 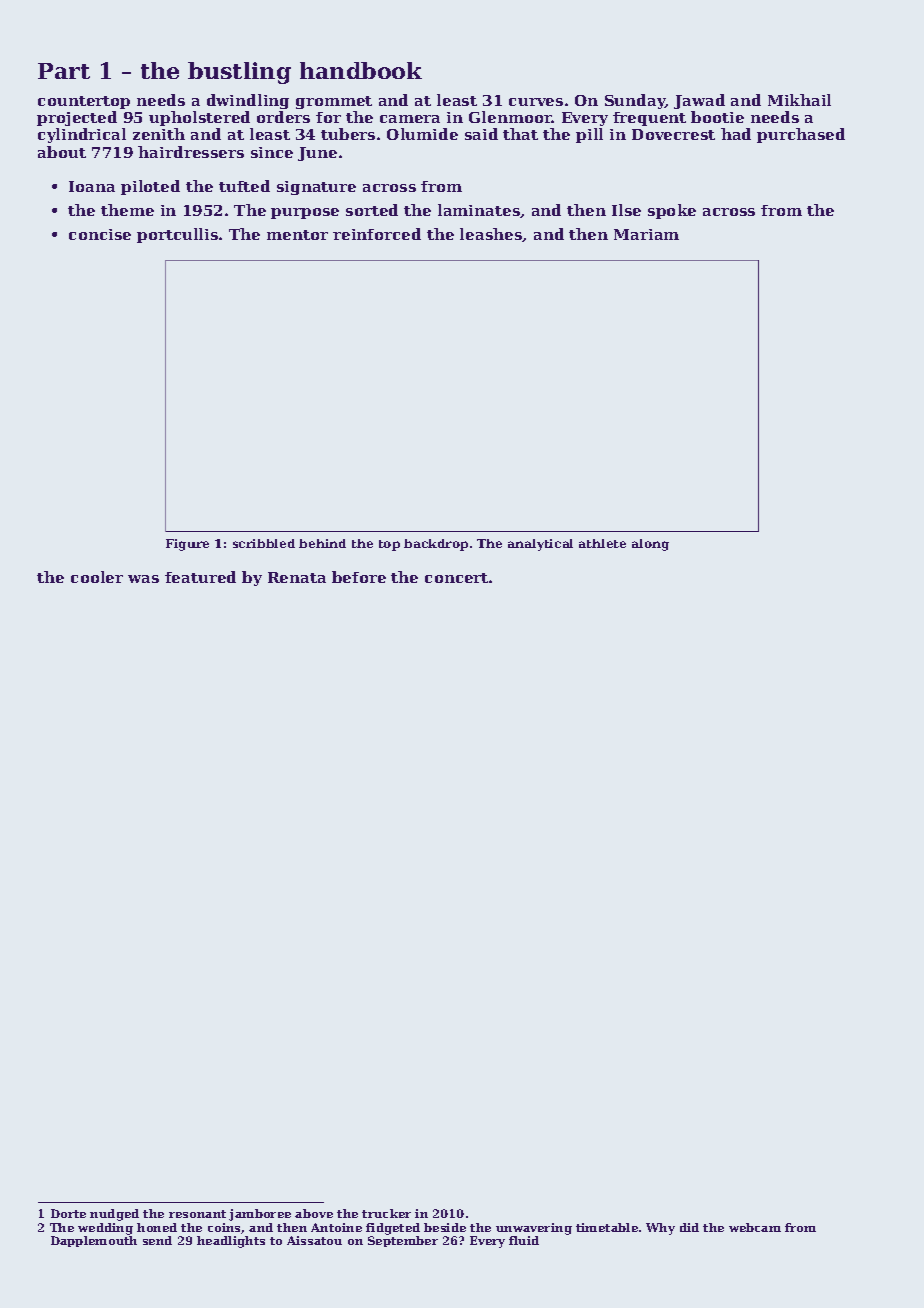 I want to click on tubers, so click(x=348, y=134).
